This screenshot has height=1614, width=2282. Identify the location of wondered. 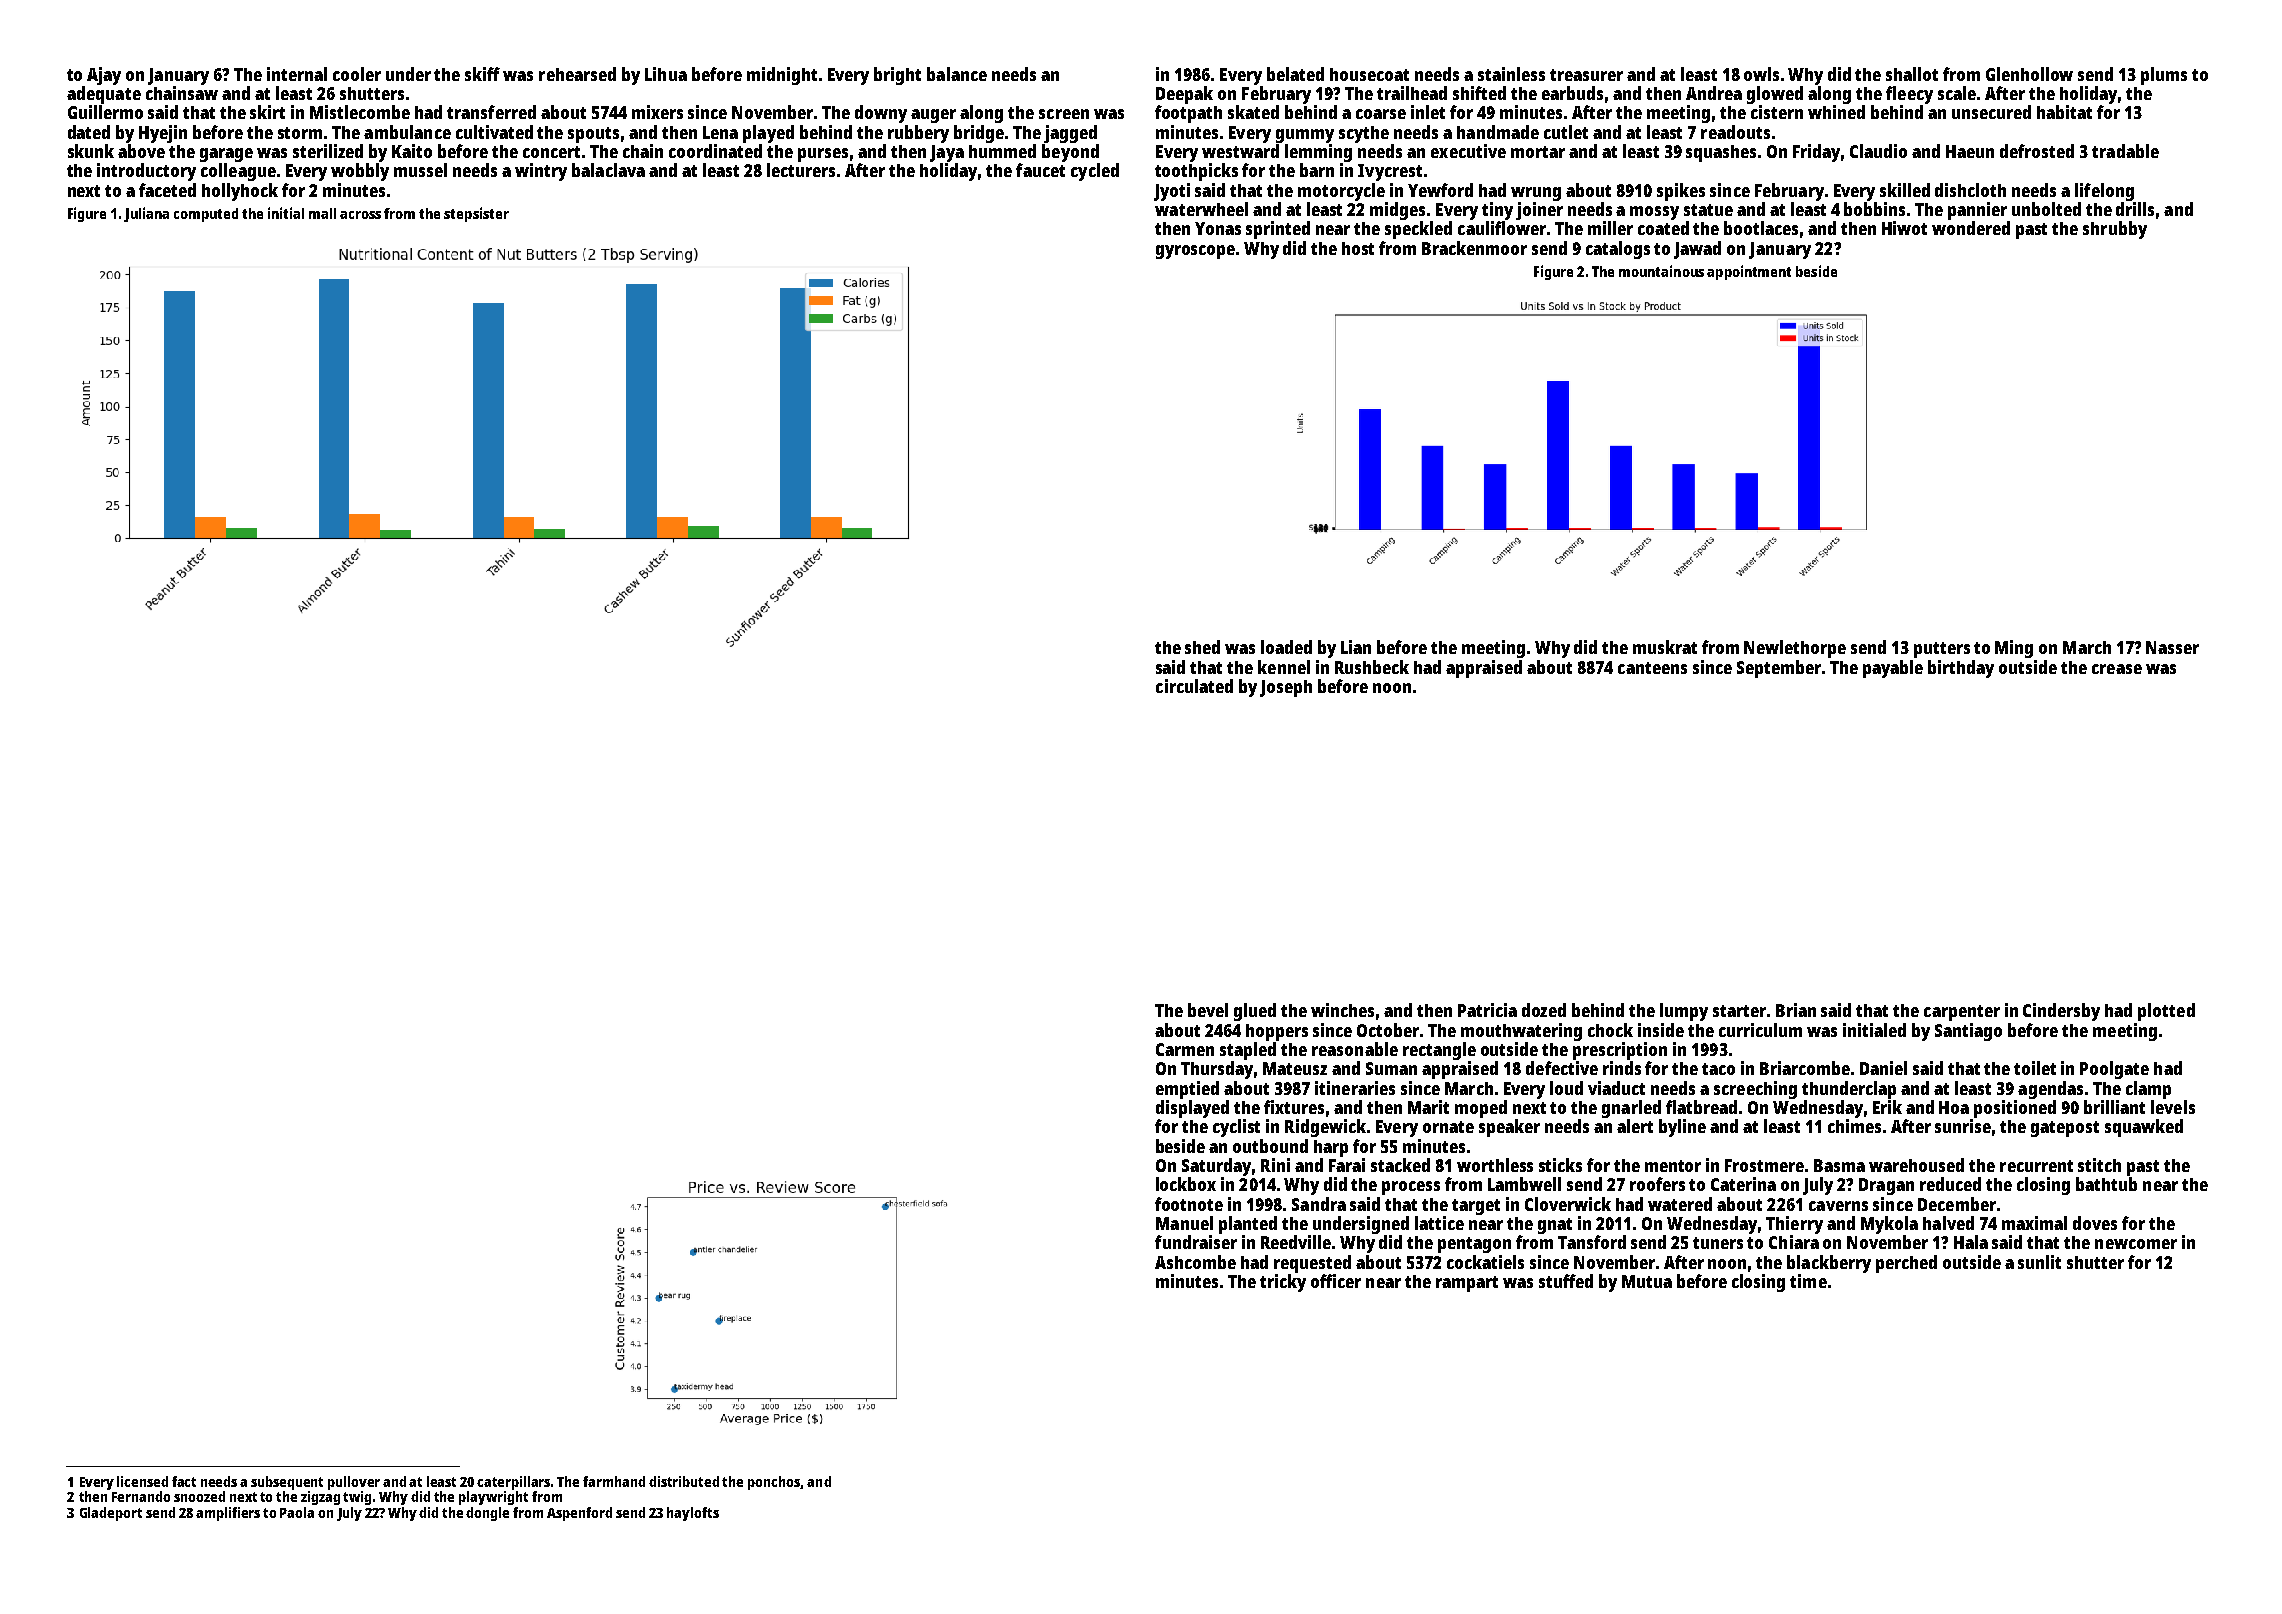
(1971, 228).
